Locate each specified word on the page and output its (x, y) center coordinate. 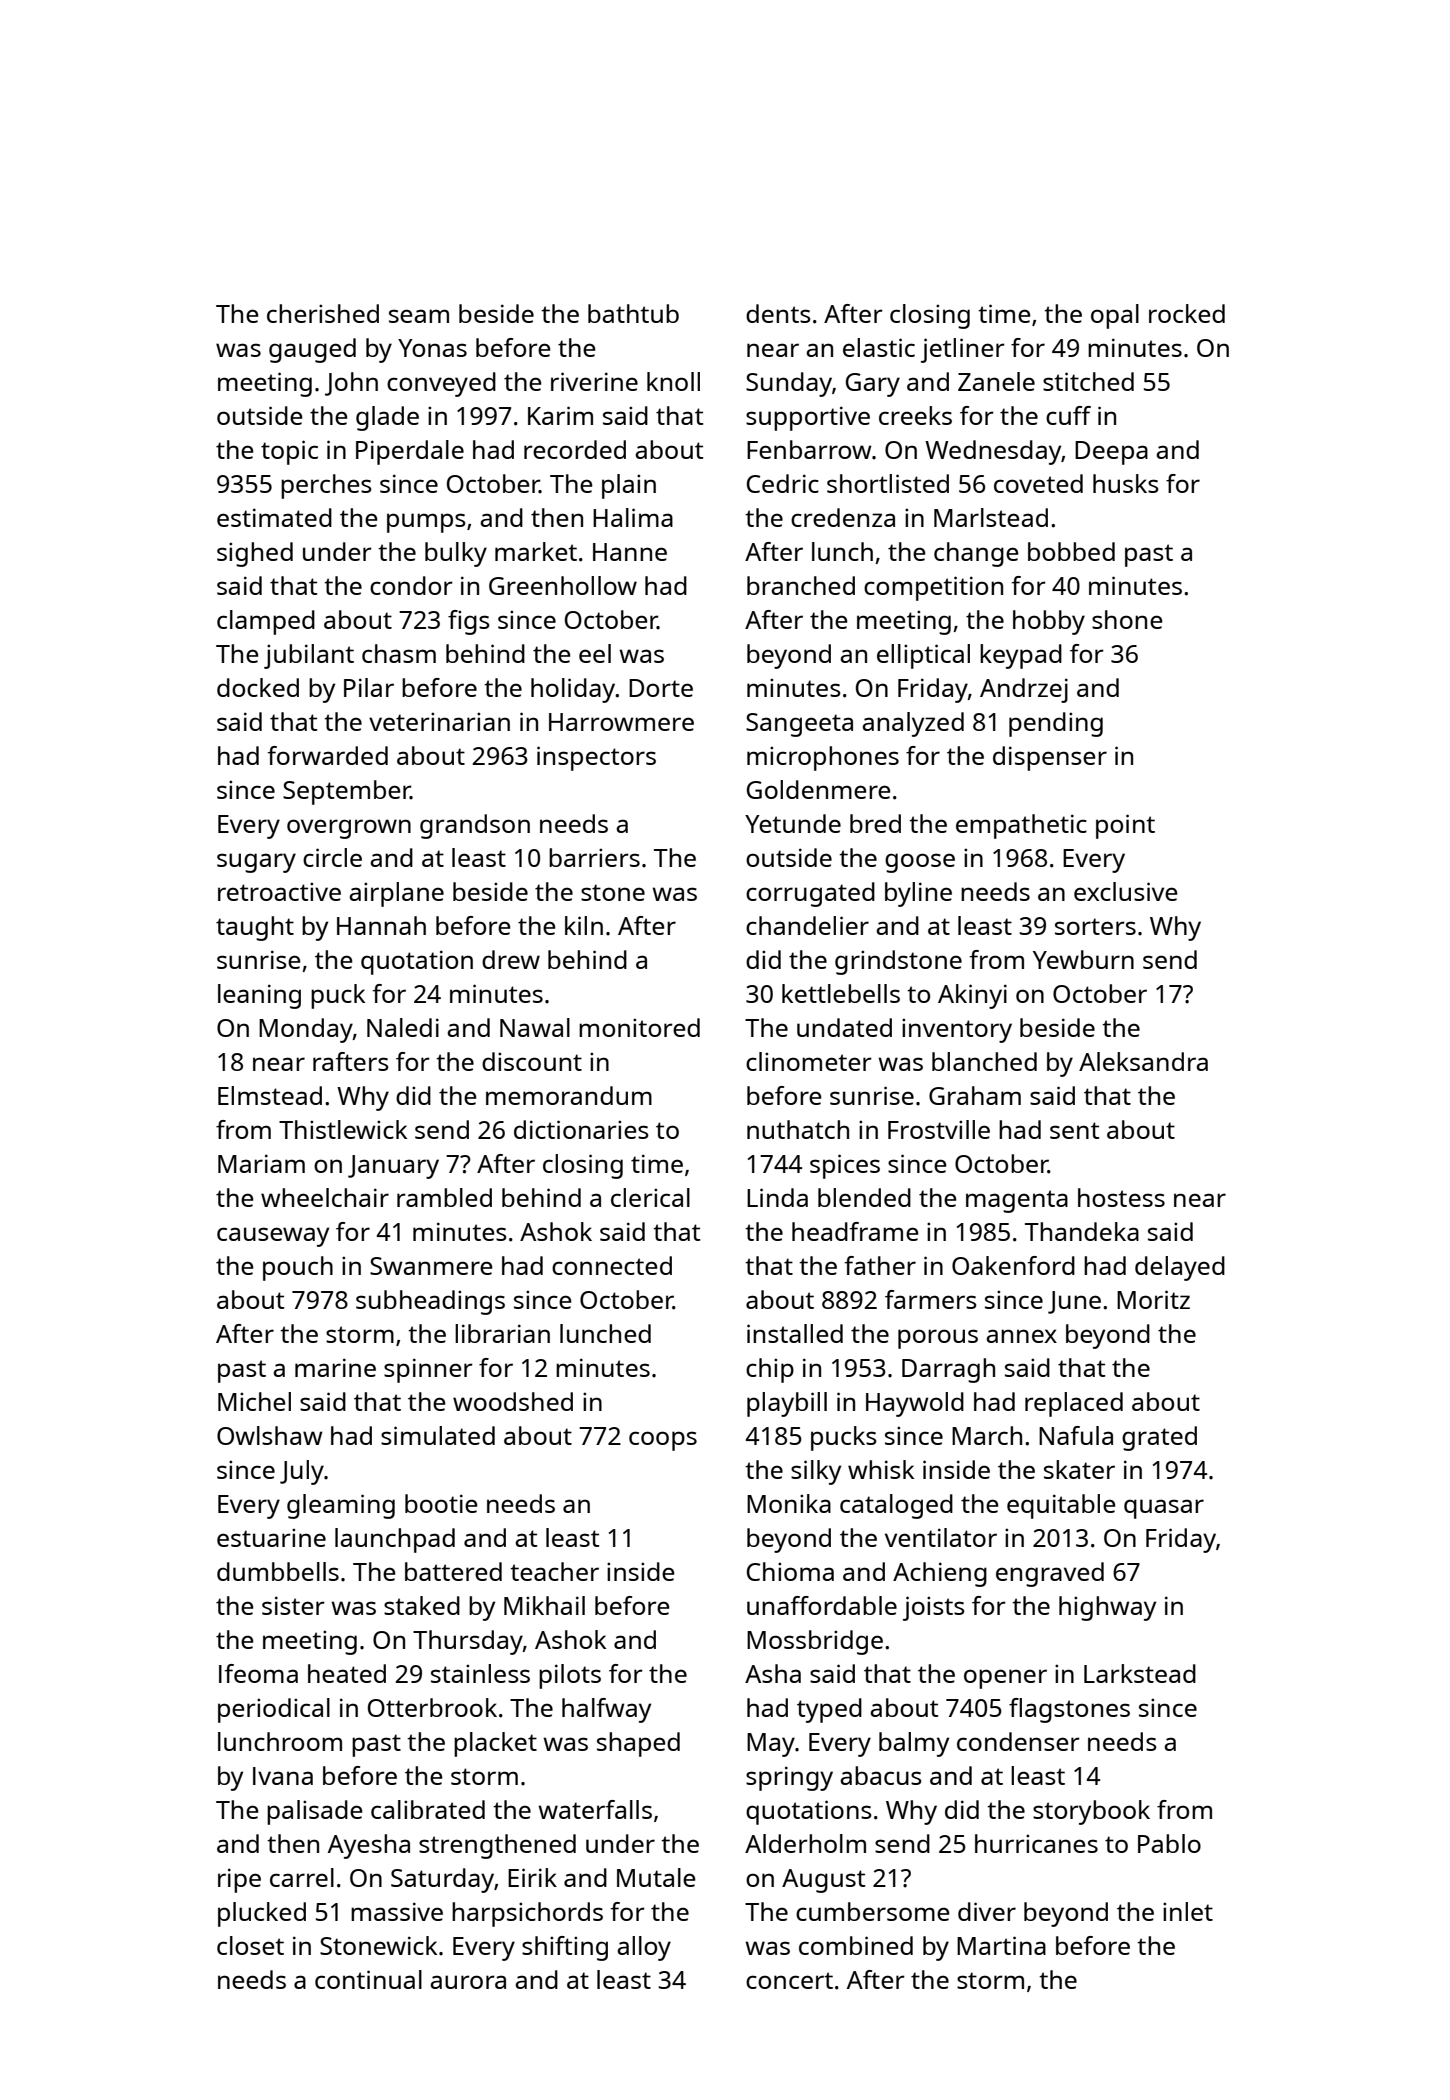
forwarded (327, 755)
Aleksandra (1143, 1061)
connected (612, 1265)
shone (1127, 619)
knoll (673, 381)
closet (250, 1945)
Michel (254, 1401)
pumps (426, 523)
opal (1115, 316)
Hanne (630, 552)
